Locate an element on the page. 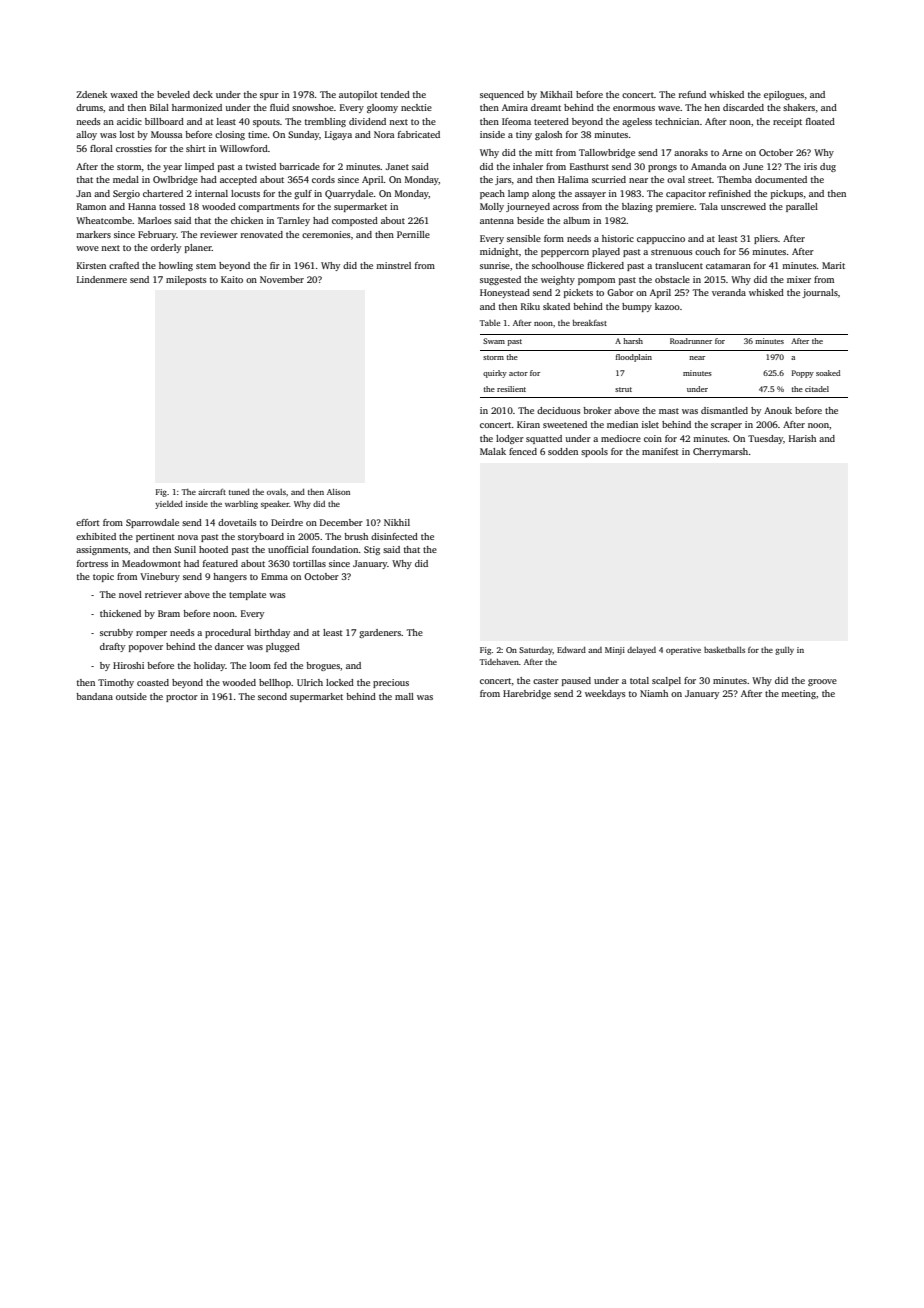  Cherrymarsh is located at coordinates (720, 452).
